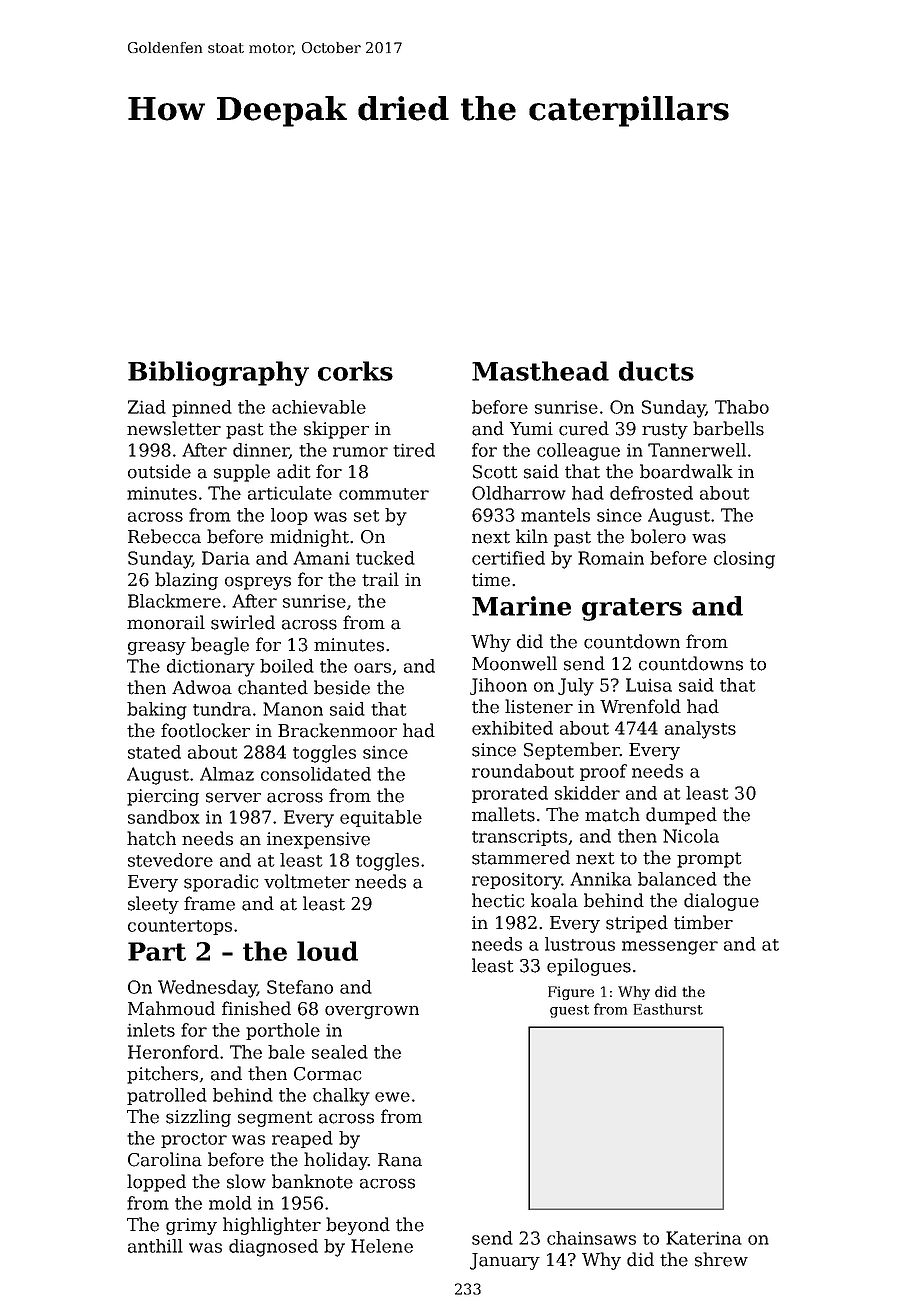  I want to click on ducts, so click(656, 371).
